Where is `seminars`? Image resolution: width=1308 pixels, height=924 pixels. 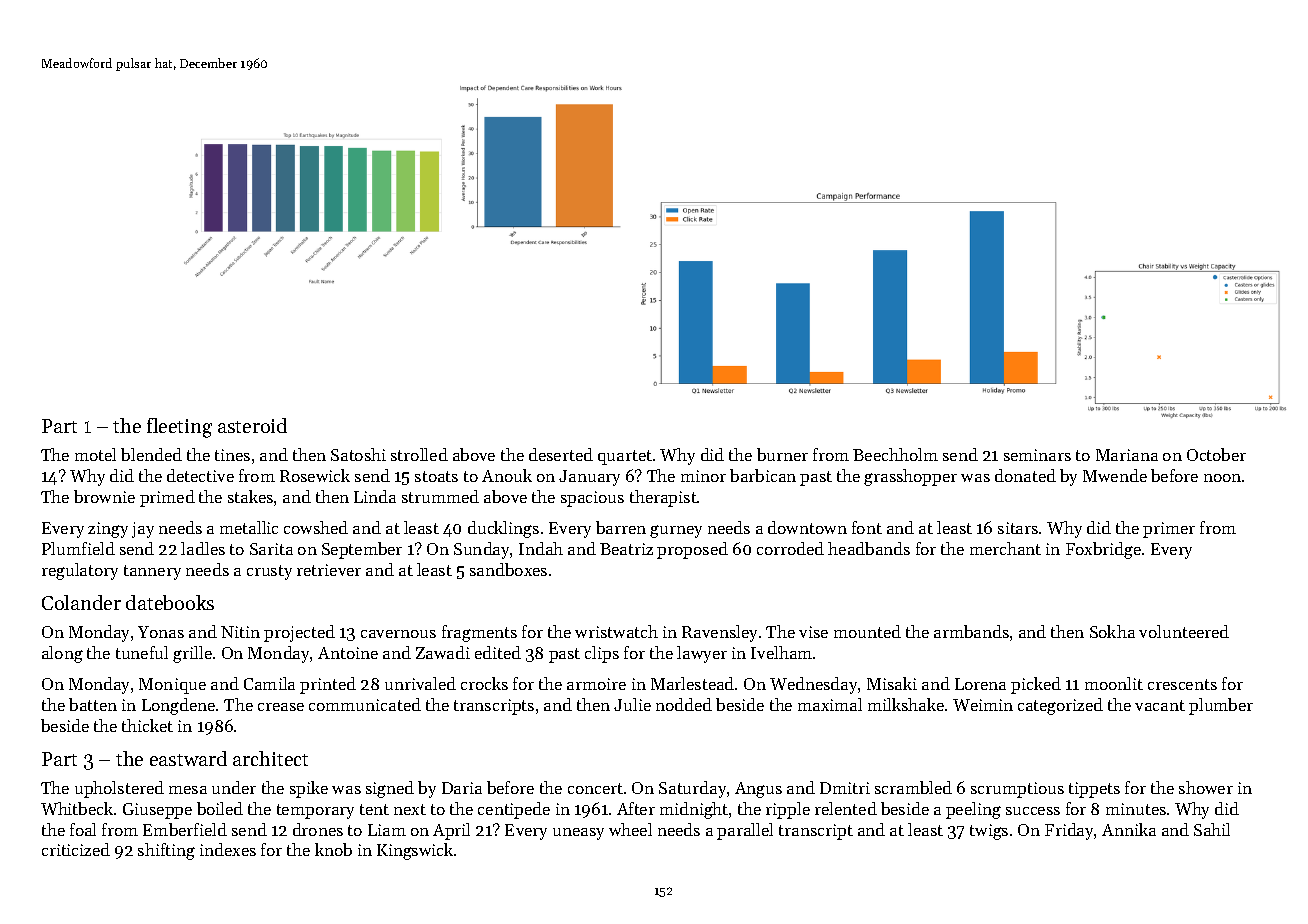
seminars is located at coordinates (1037, 455).
